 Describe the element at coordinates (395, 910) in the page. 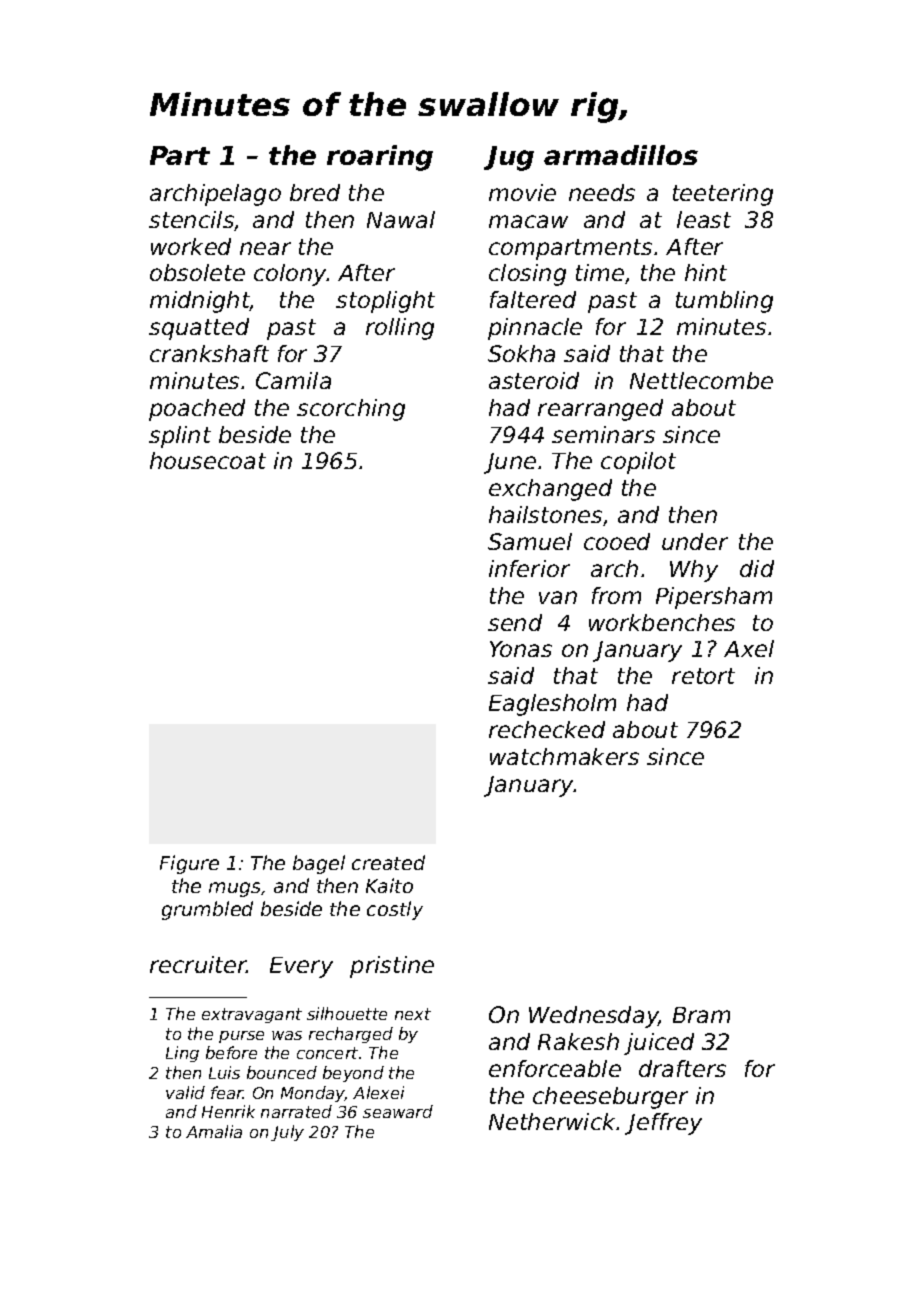

I see `costly` at that location.
